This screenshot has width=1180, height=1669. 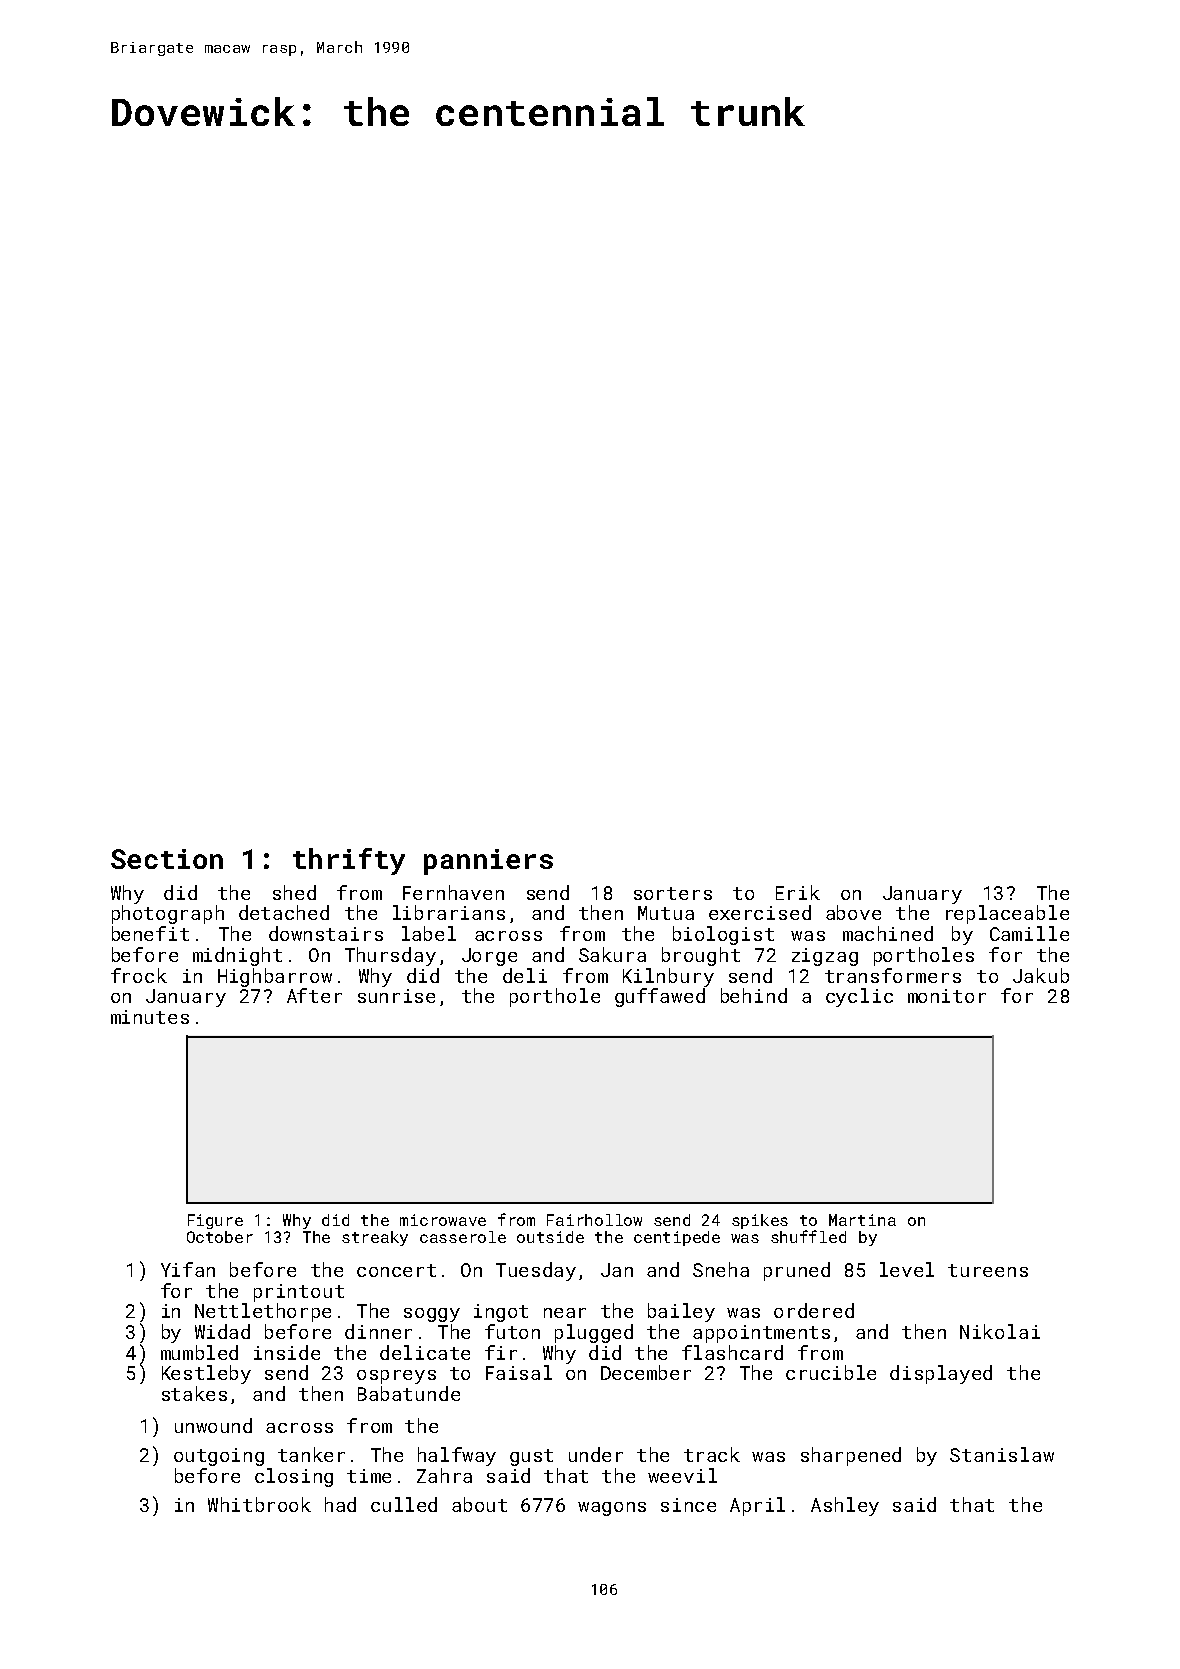 What do you see at coordinates (167, 859) in the screenshot?
I see `Section` at bounding box center [167, 859].
